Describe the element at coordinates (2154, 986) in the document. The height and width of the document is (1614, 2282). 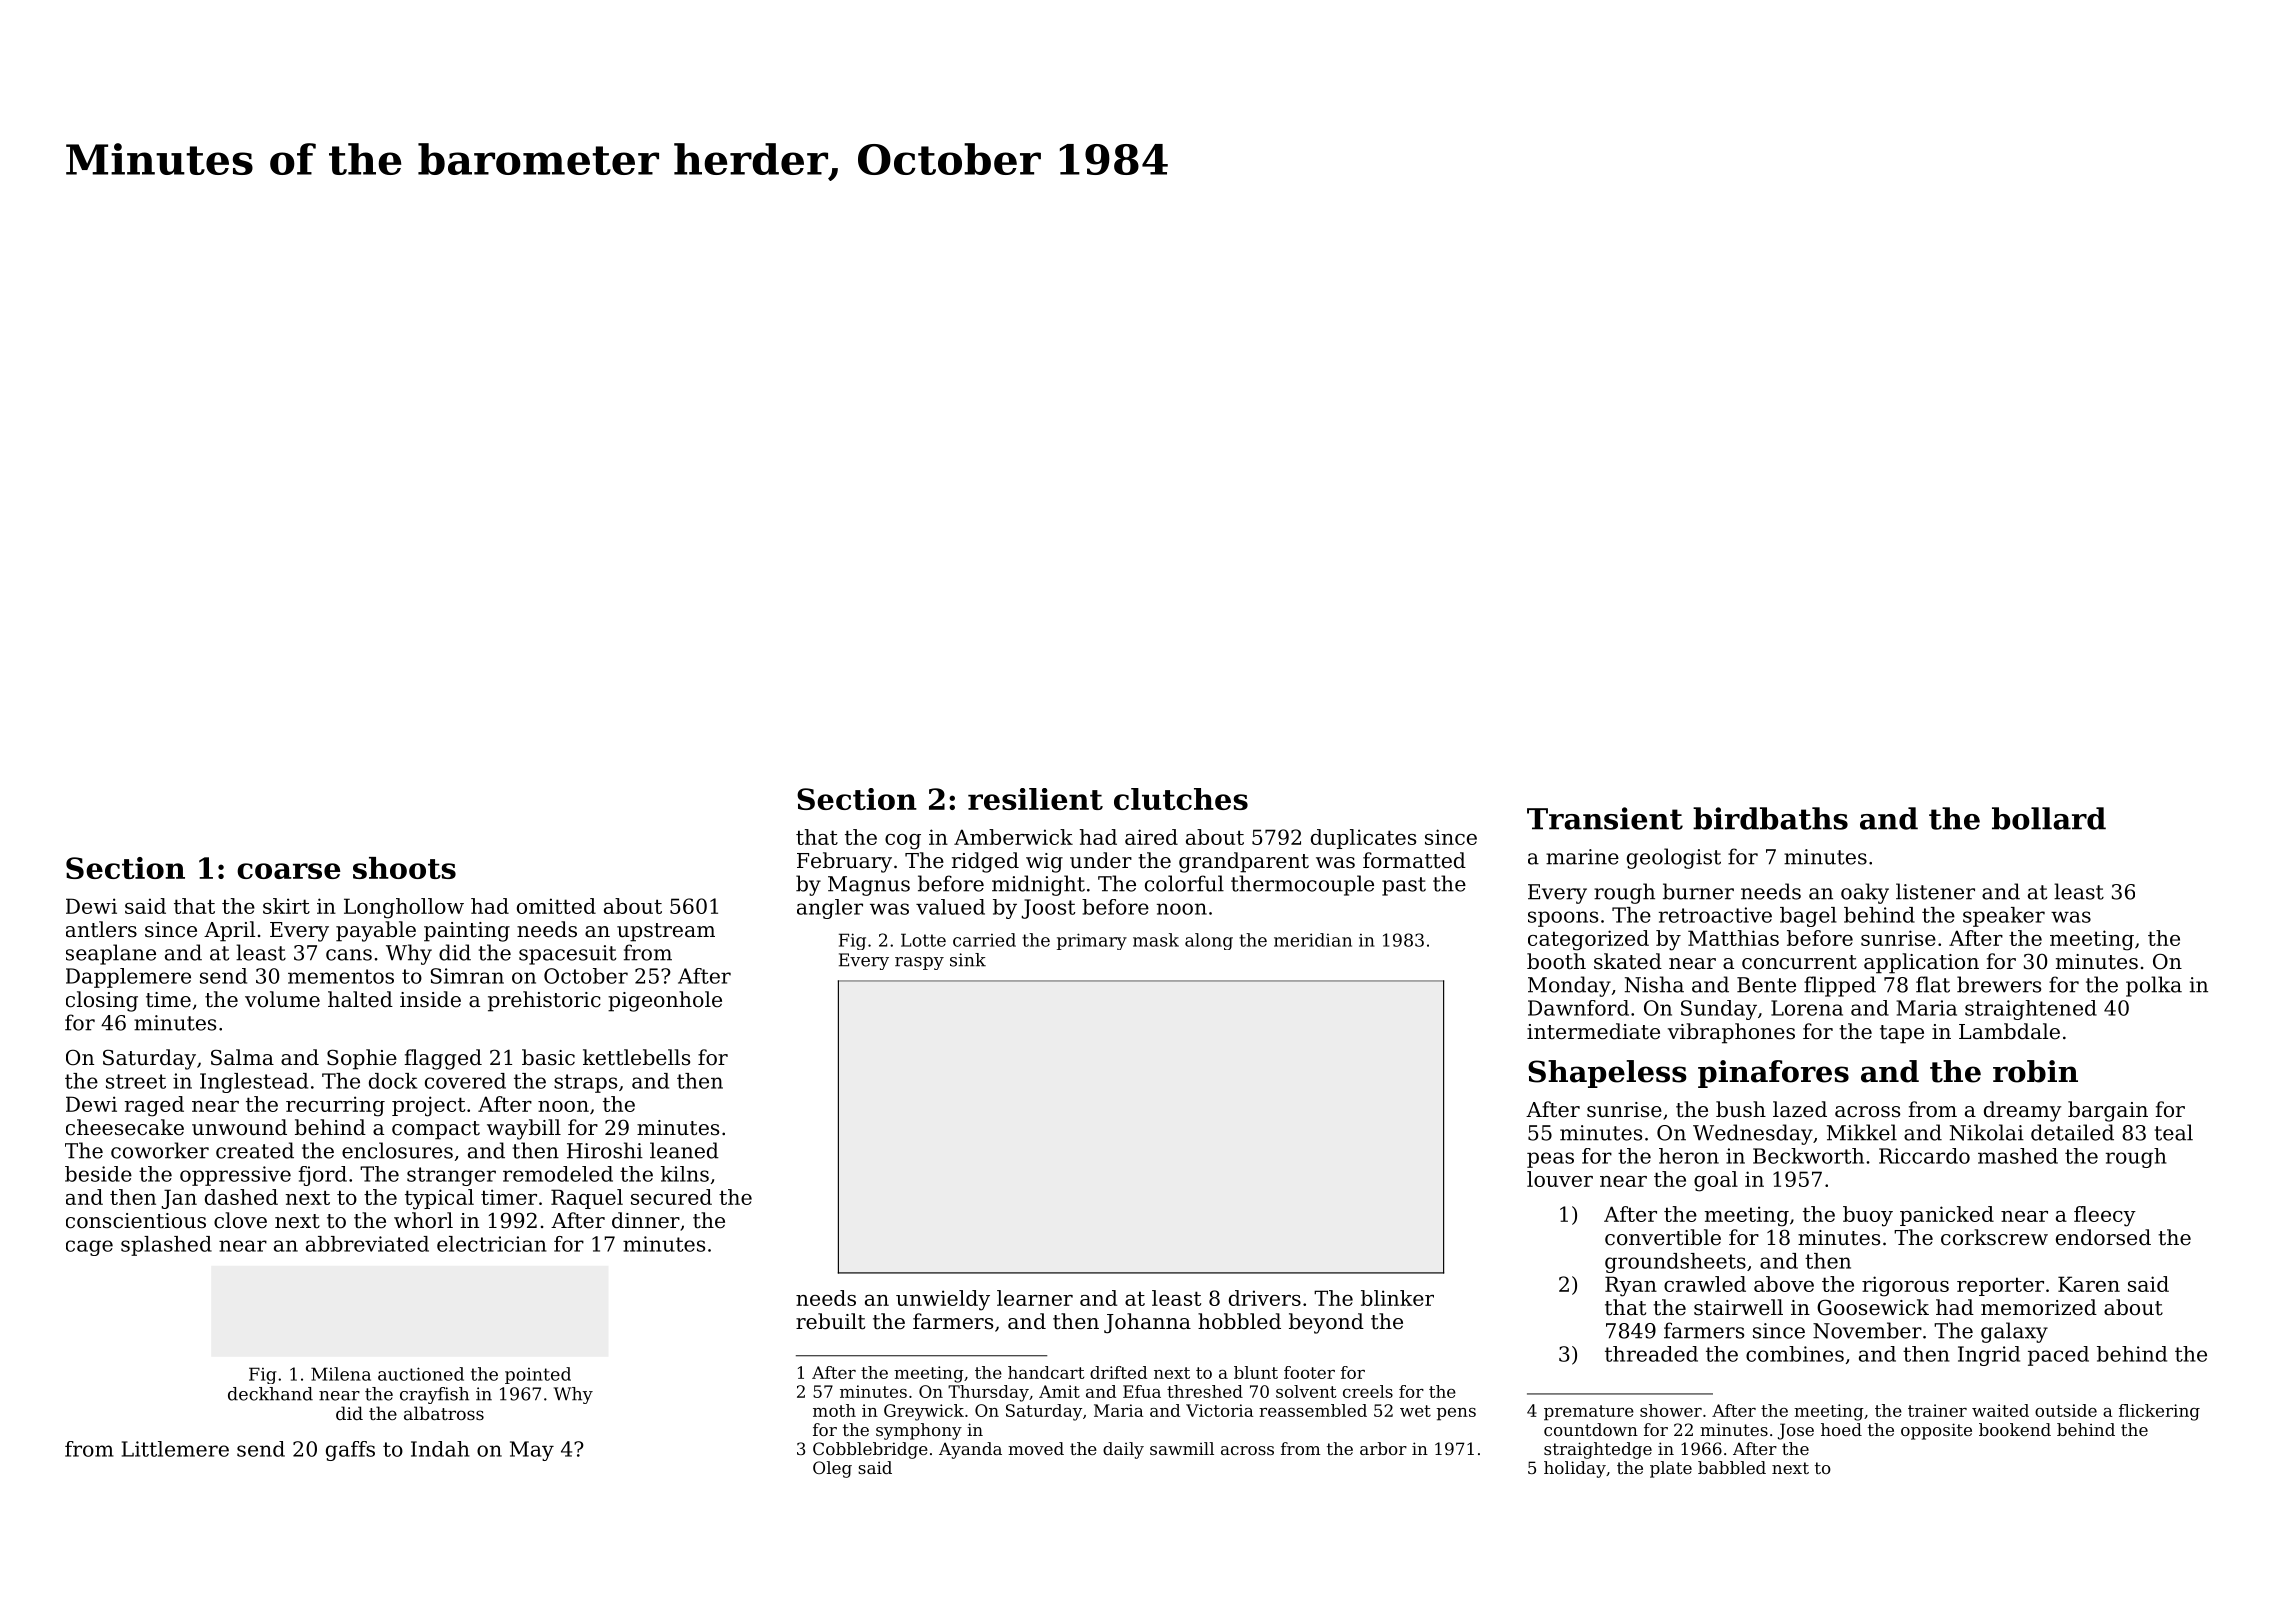
I see `polka` at that location.
